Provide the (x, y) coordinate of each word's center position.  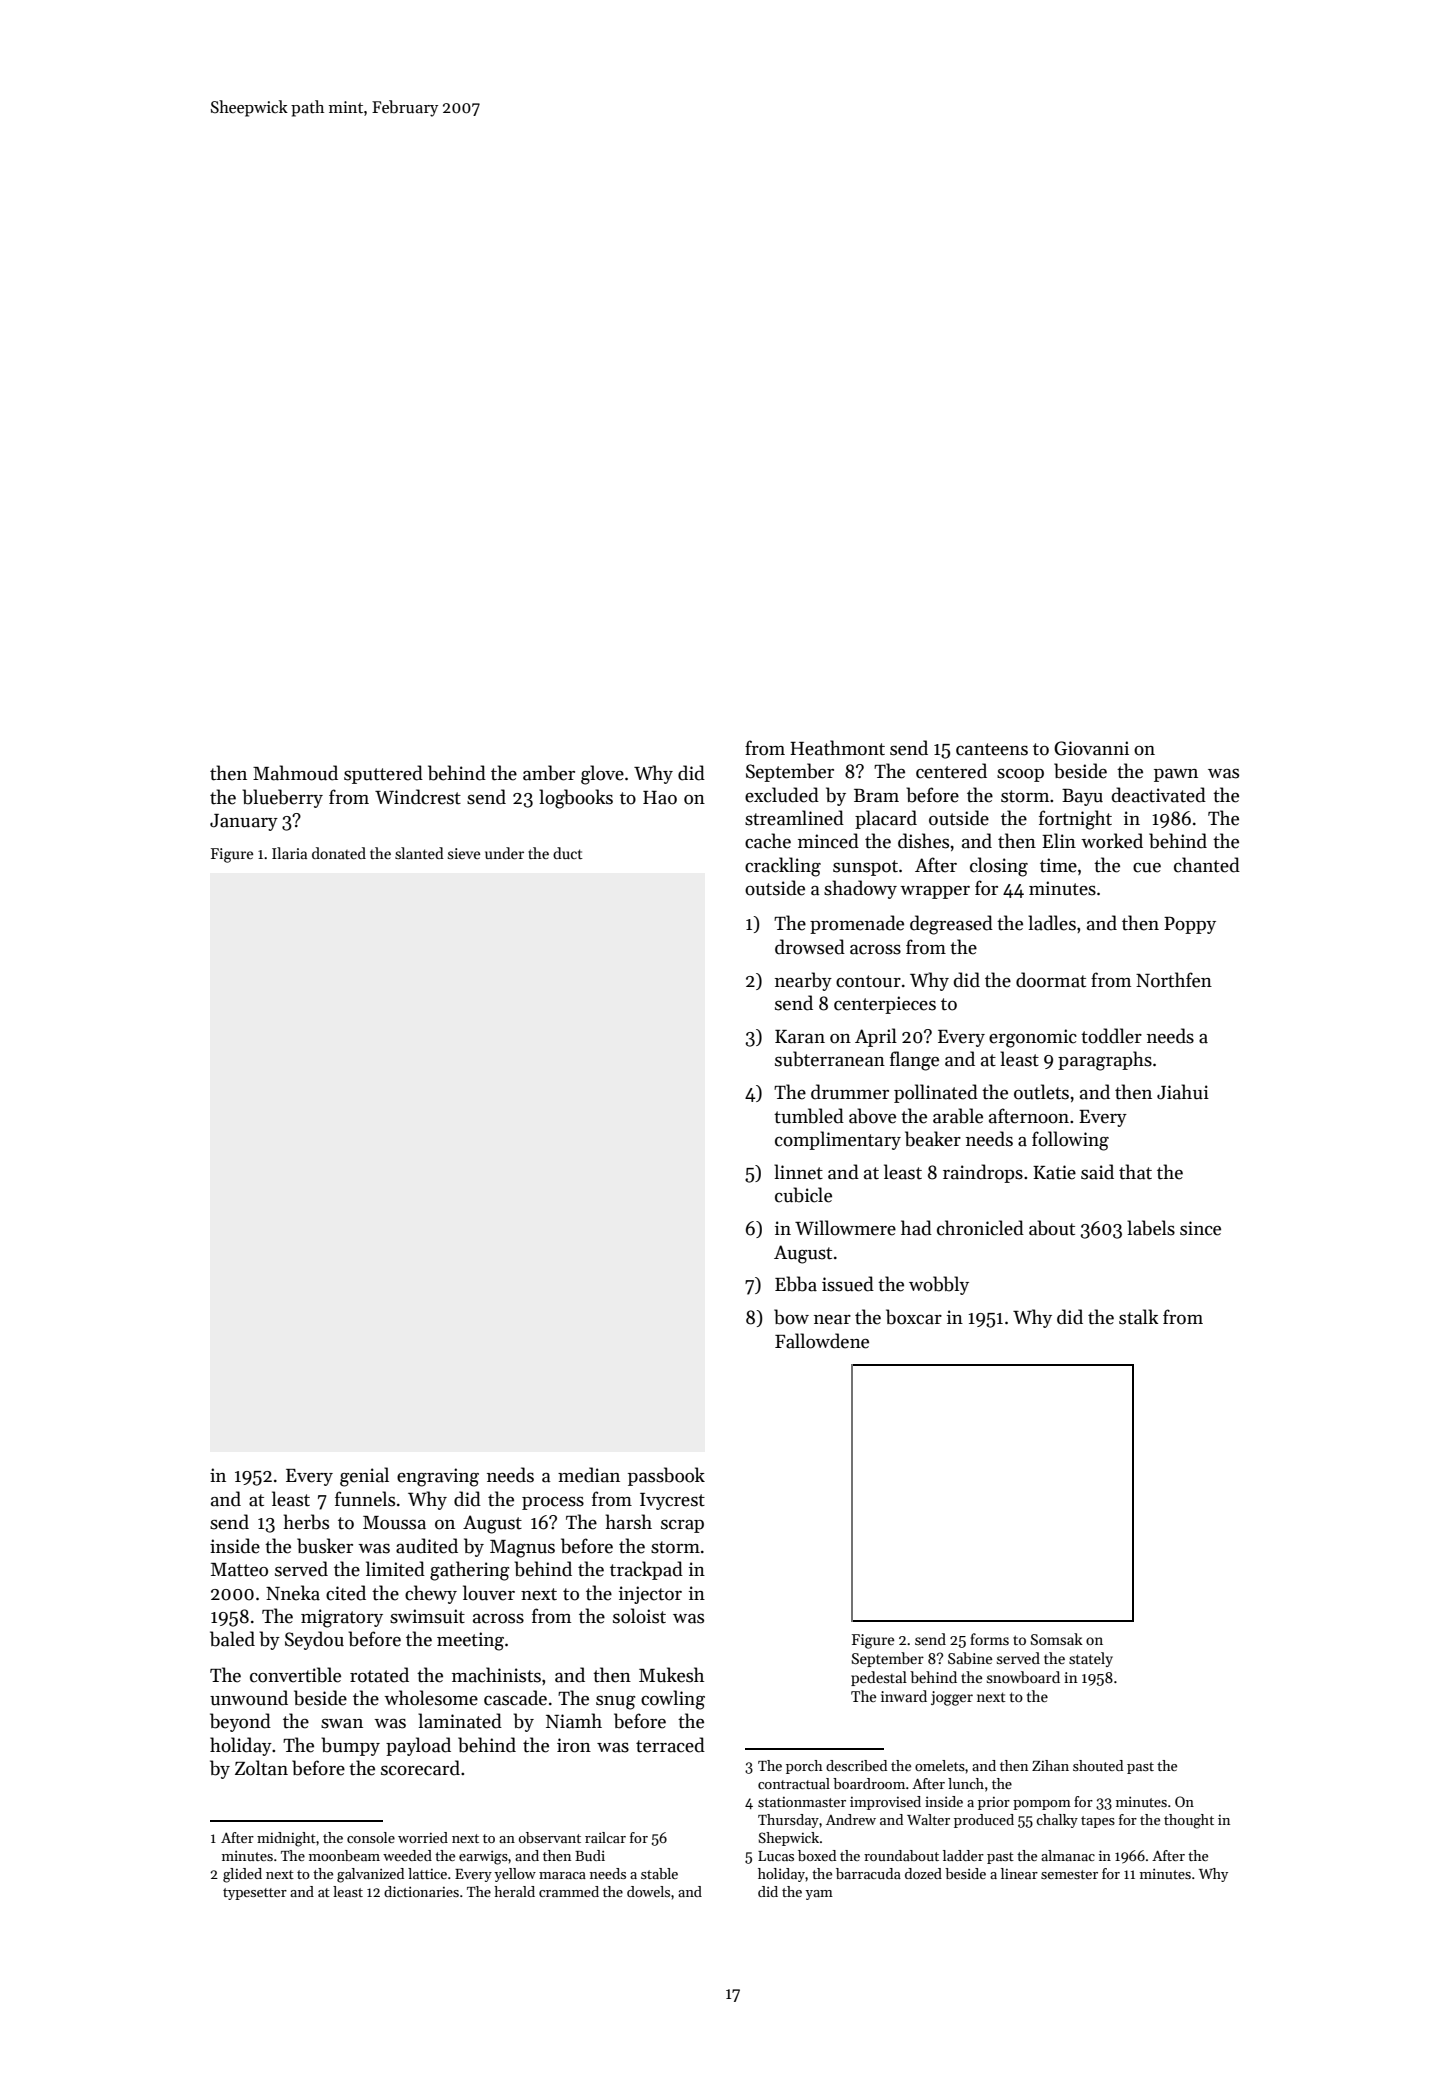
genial (364, 1477)
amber (549, 773)
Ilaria (289, 853)
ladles (1052, 923)
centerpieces (885, 1005)
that (1135, 1172)
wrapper (935, 892)
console (371, 1837)
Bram (876, 796)
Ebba (796, 1284)
